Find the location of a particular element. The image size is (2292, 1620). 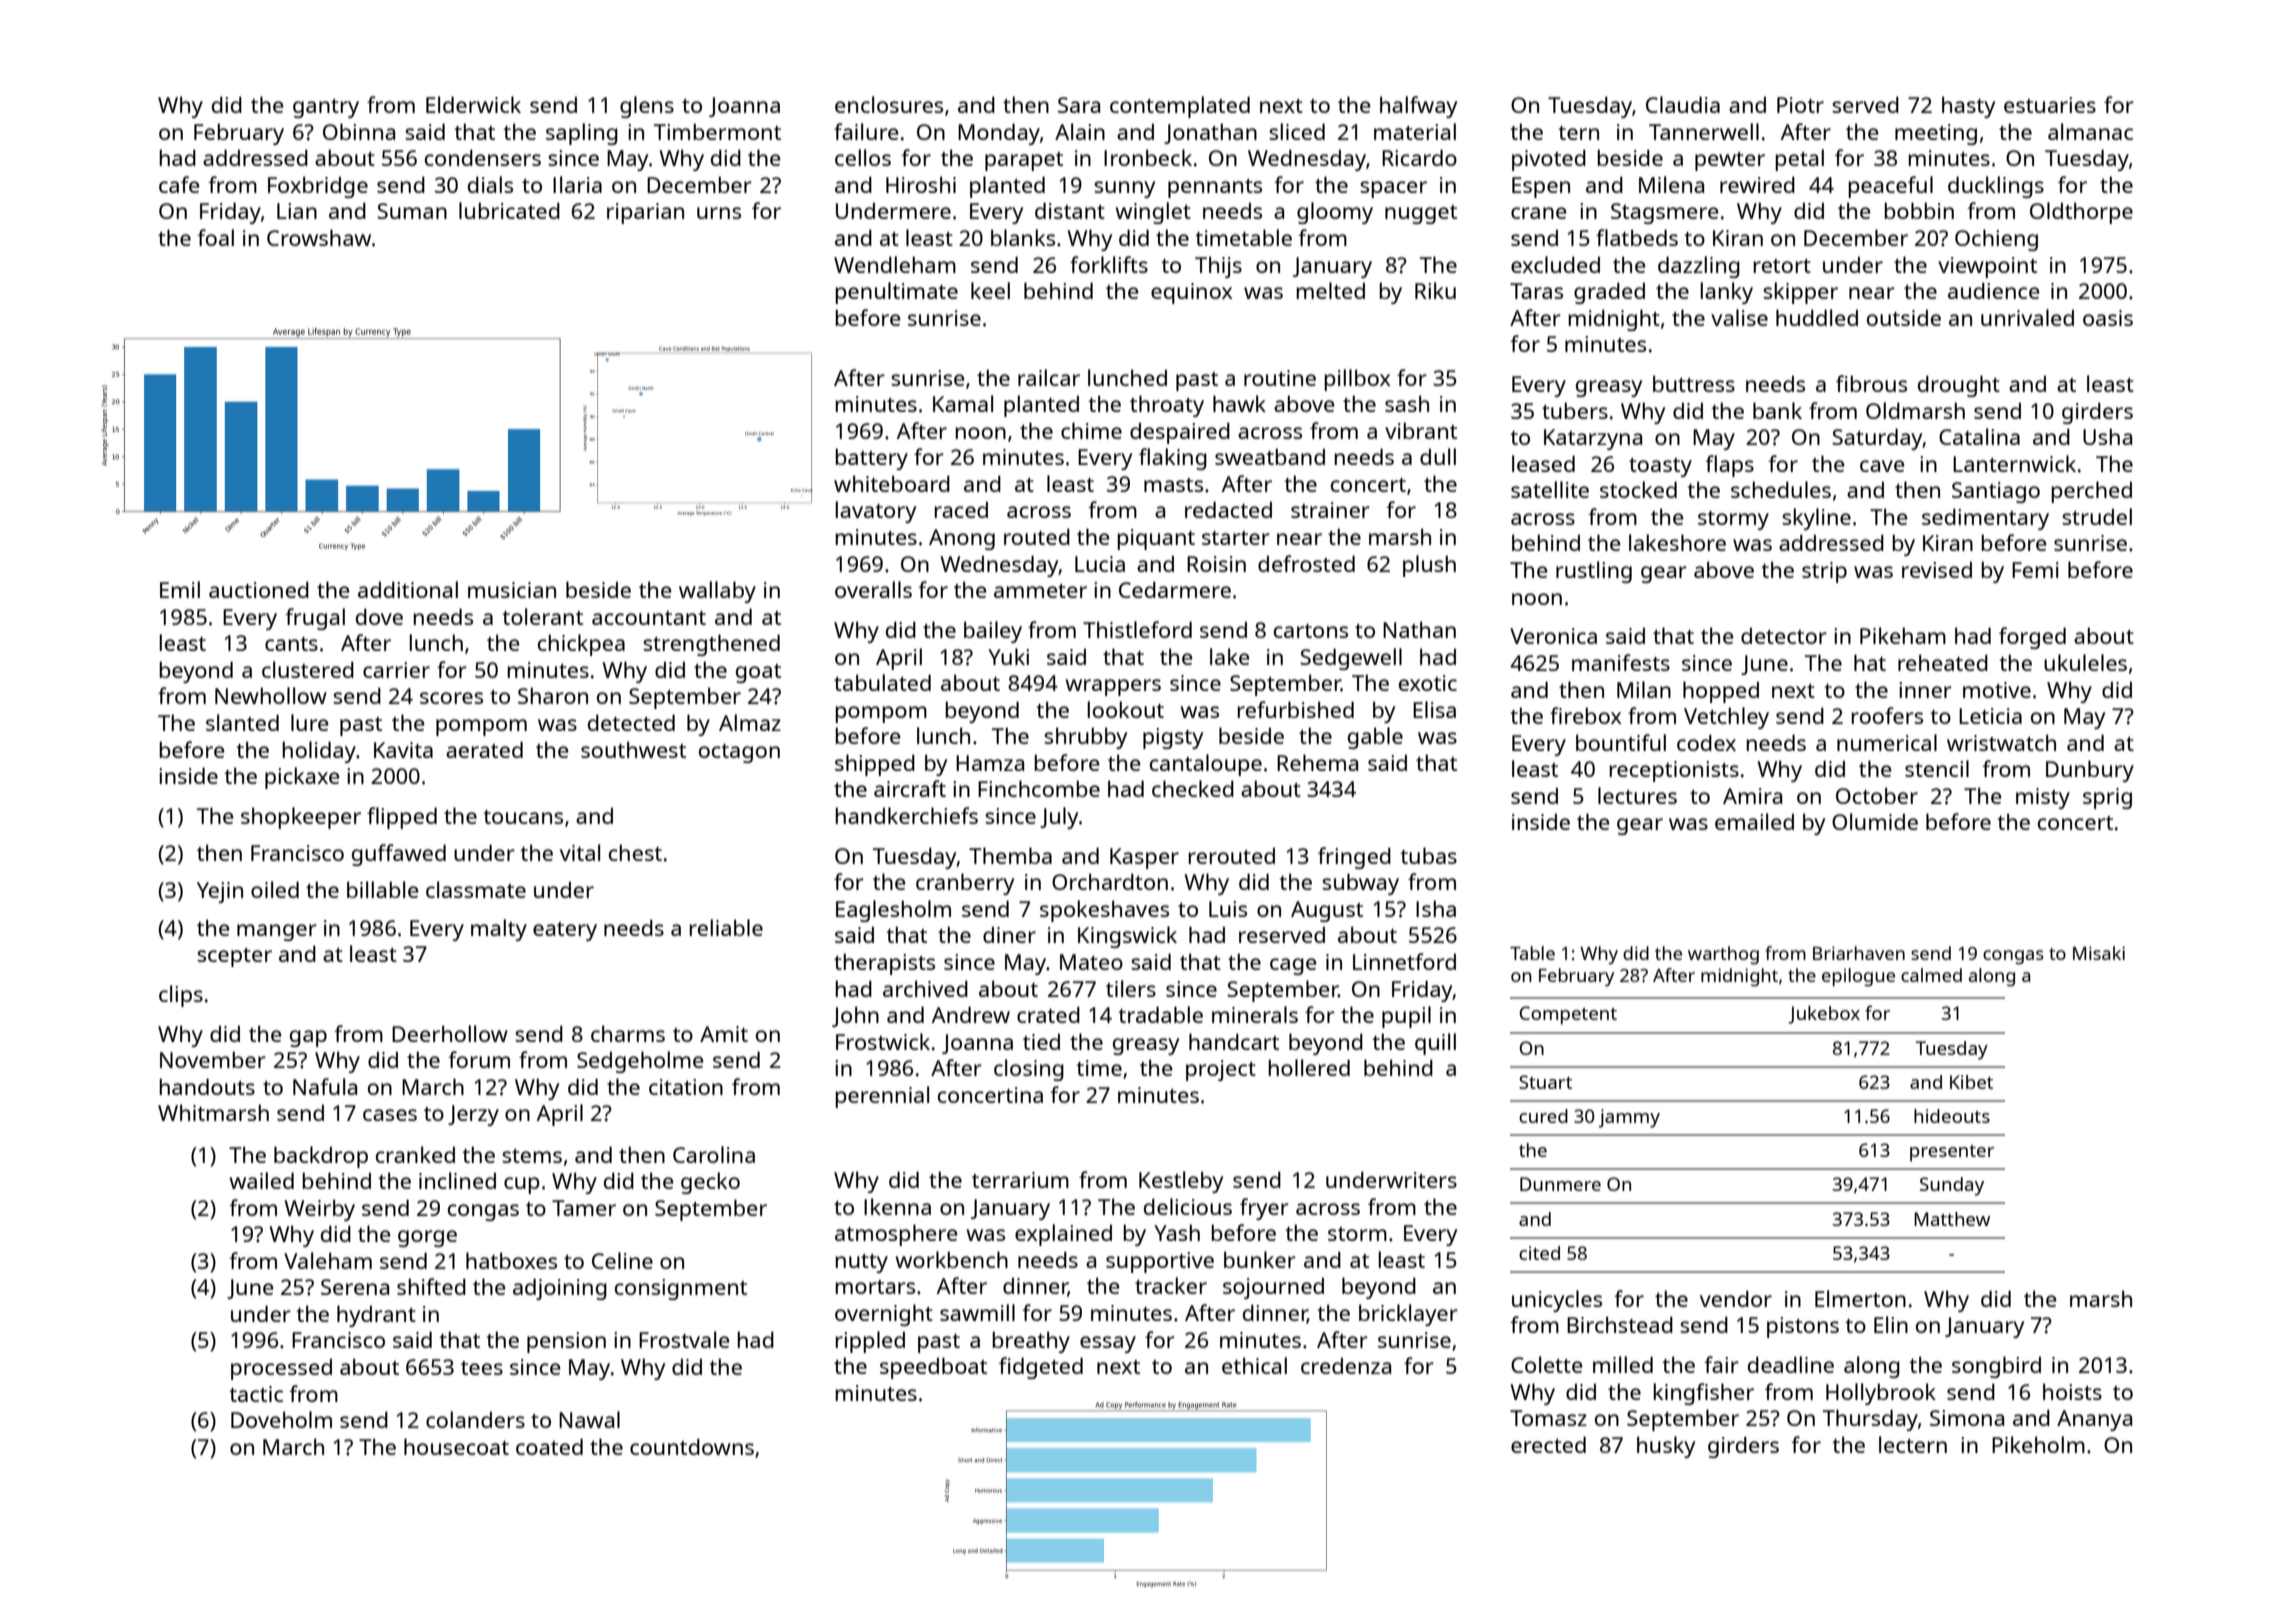

classmate is located at coordinates (476, 889).
